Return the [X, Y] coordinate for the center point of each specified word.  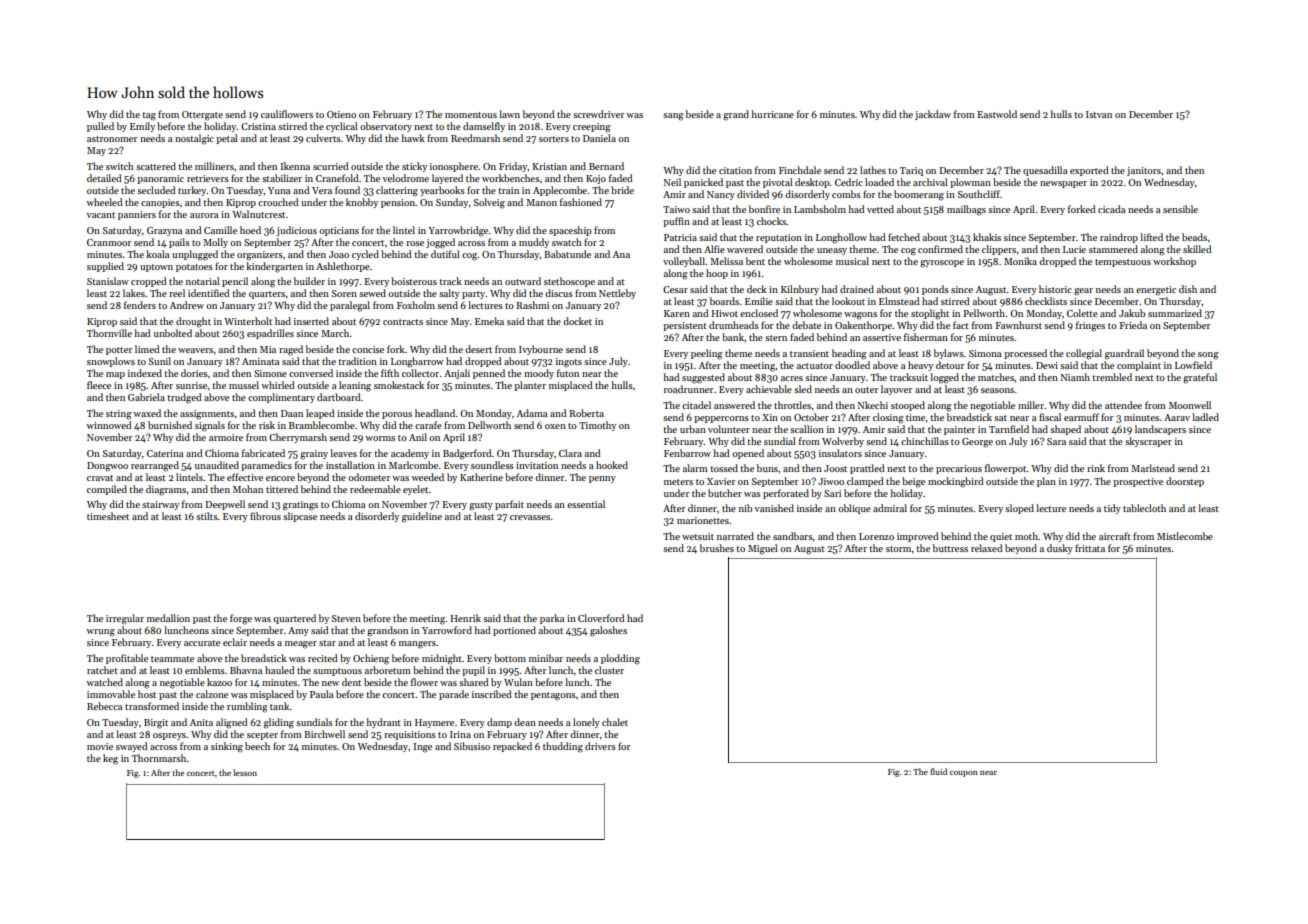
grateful [1200, 378]
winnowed [109, 425]
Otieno [341, 114]
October [811, 417]
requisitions [410, 735]
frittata [1090, 548]
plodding [620, 659]
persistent [685, 326]
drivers [600, 746]
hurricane [772, 114]
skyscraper [1148, 442]
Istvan [1099, 114]
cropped [149, 282]
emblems [205, 670]
